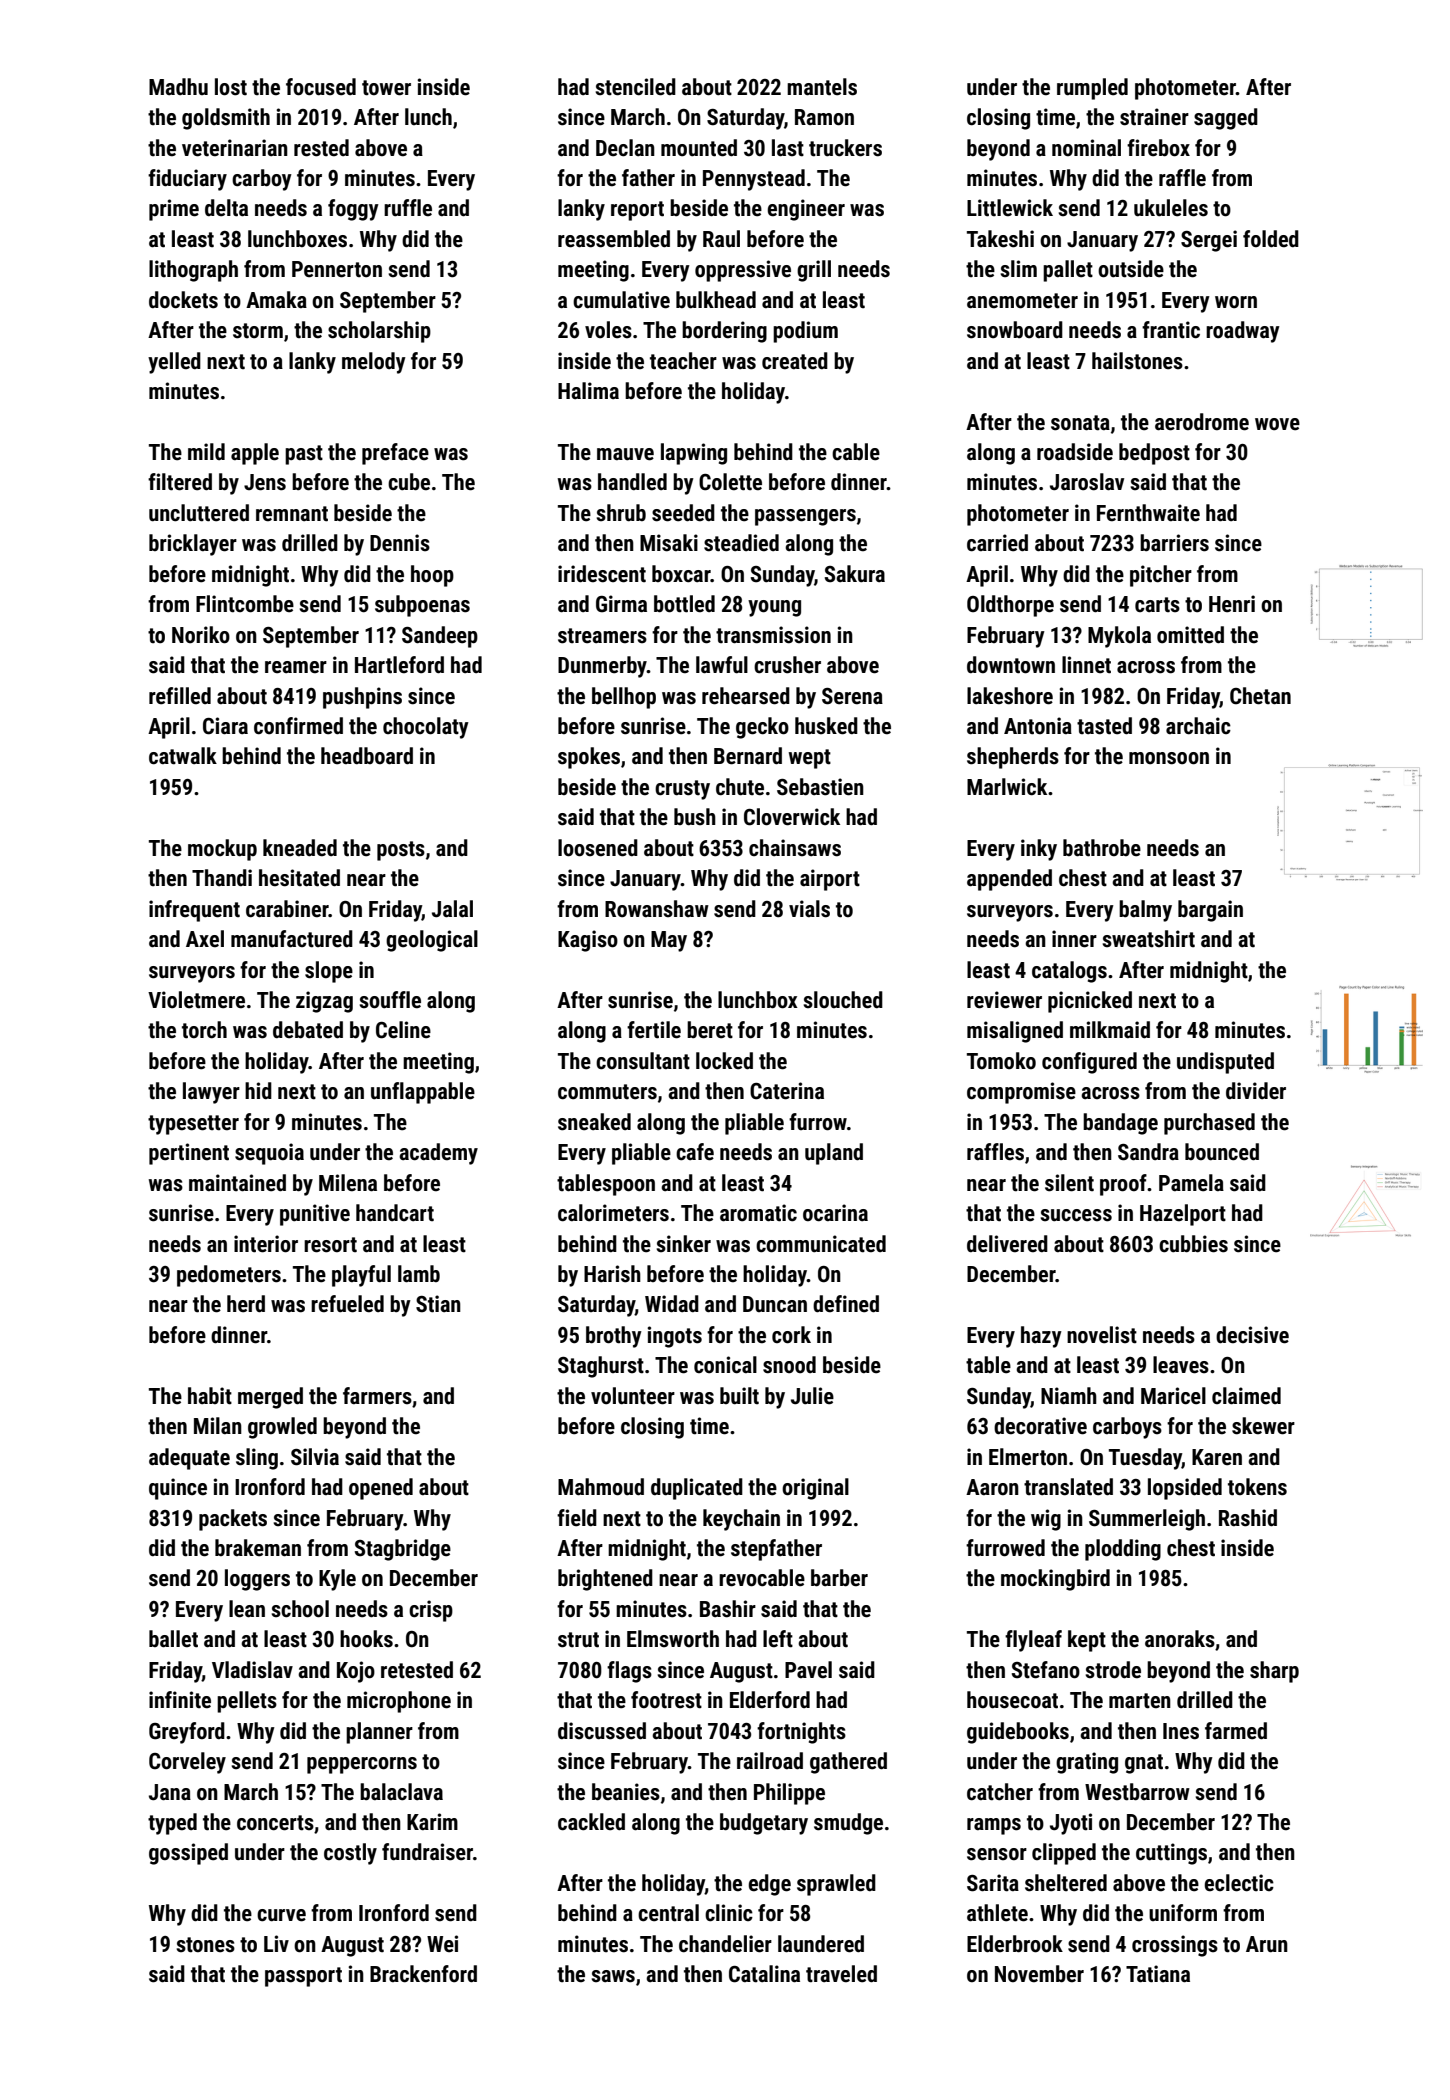  What do you see at coordinates (1256, 1091) in the screenshot?
I see `divider` at bounding box center [1256, 1091].
